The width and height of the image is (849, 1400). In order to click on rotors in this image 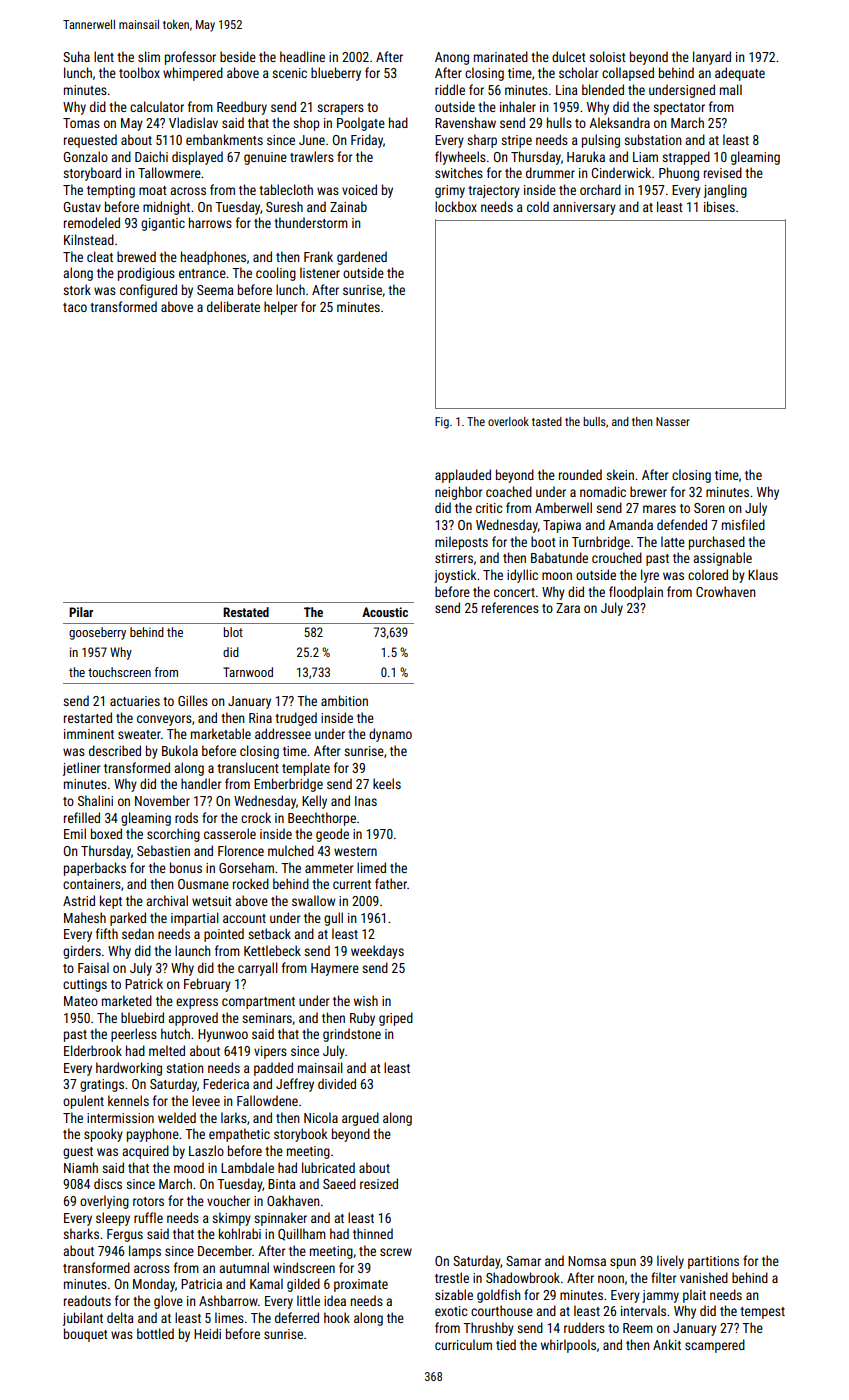, I will do `click(148, 1201)`.
